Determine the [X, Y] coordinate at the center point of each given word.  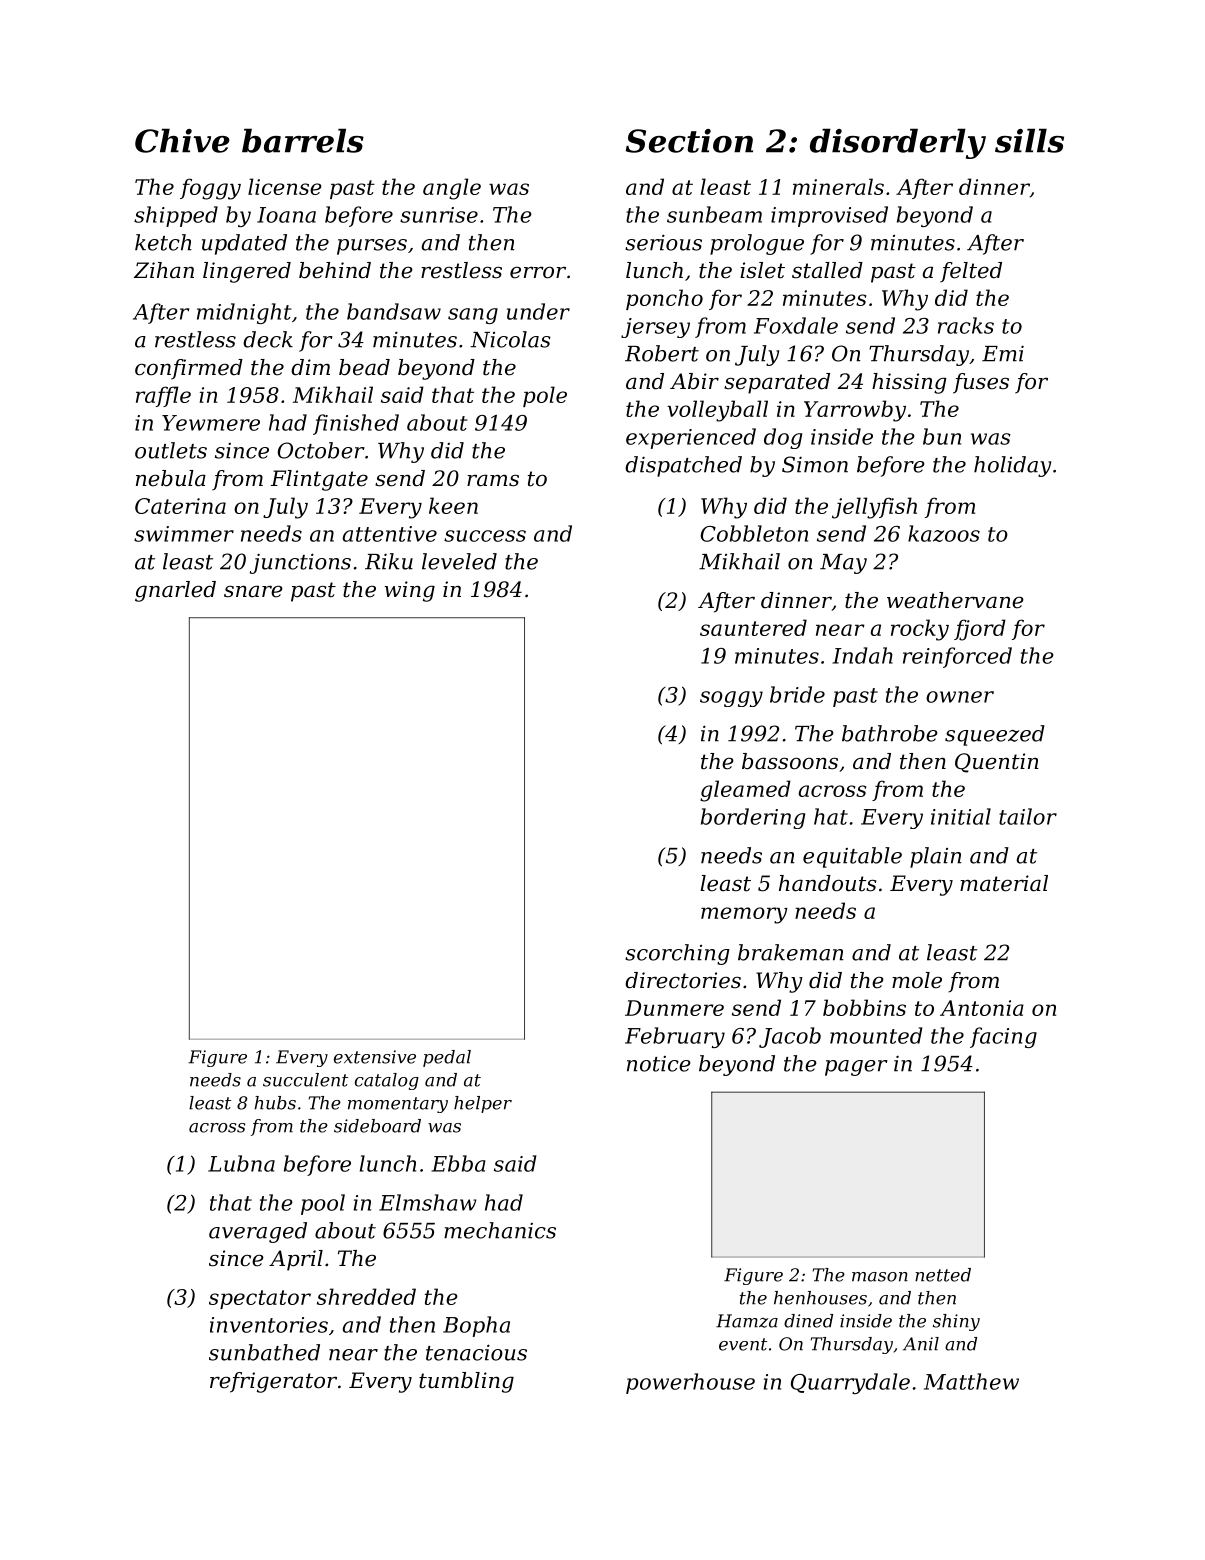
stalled [827, 270]
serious [663, 242]
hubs [275, 1103]
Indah [862, 655]
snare [253, 591]
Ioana [286, 215]
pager [856, 1068]
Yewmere [211, 423]
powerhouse [690, 1383]
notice [659, 1064]
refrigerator [273, 1382]
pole [545, 396]
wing [410, 591]
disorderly [898, 143]
